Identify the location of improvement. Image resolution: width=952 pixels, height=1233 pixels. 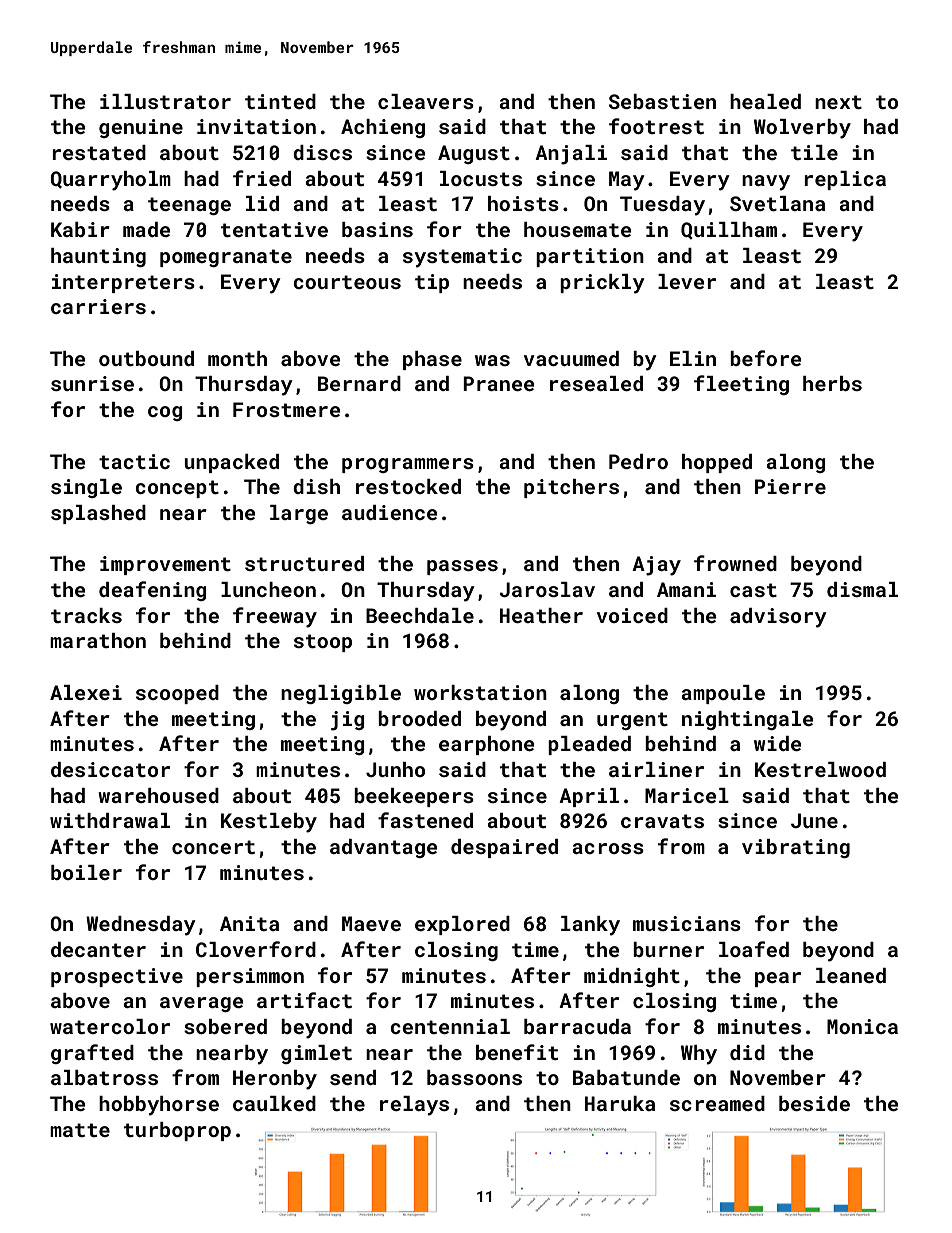
(165, 565).
